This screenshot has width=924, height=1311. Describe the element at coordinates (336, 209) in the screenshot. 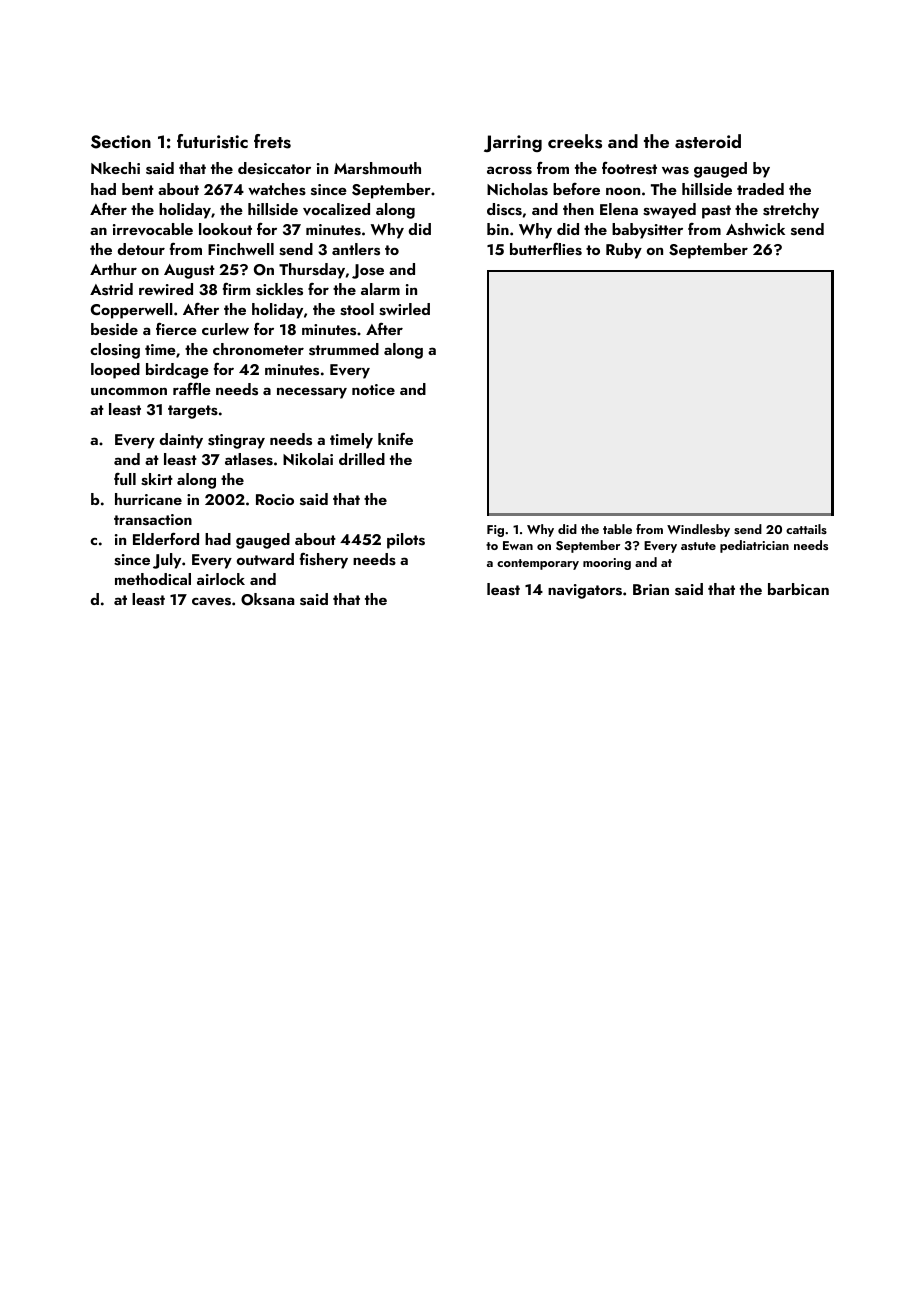

I see `vocalized` at that location.
